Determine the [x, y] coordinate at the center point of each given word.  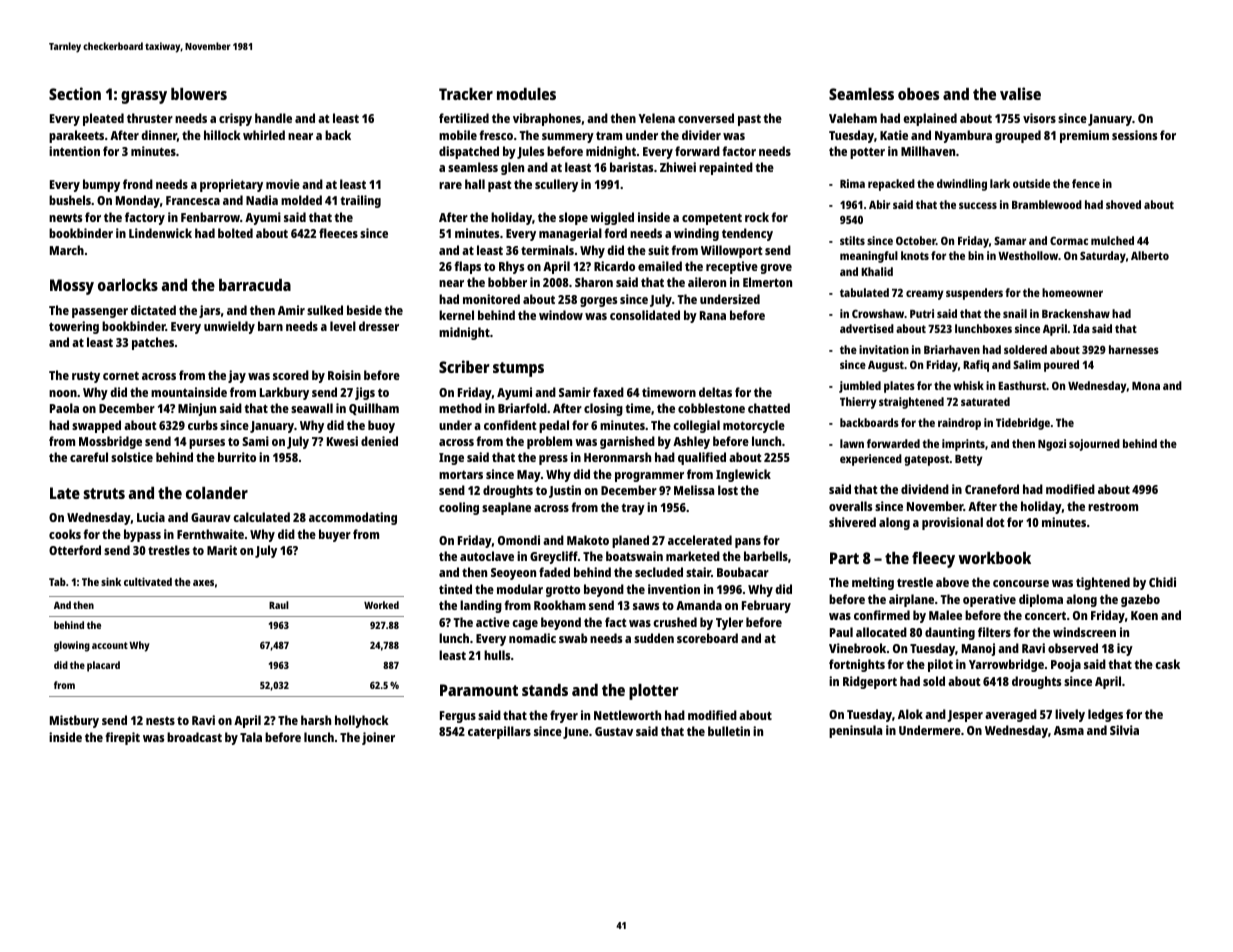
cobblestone [711, 408]
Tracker [466, 94]
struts [104, 493]
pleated [103, 119]
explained [930, 119]
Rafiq [976, 366]
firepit [122, 738]
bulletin [729, 731]
